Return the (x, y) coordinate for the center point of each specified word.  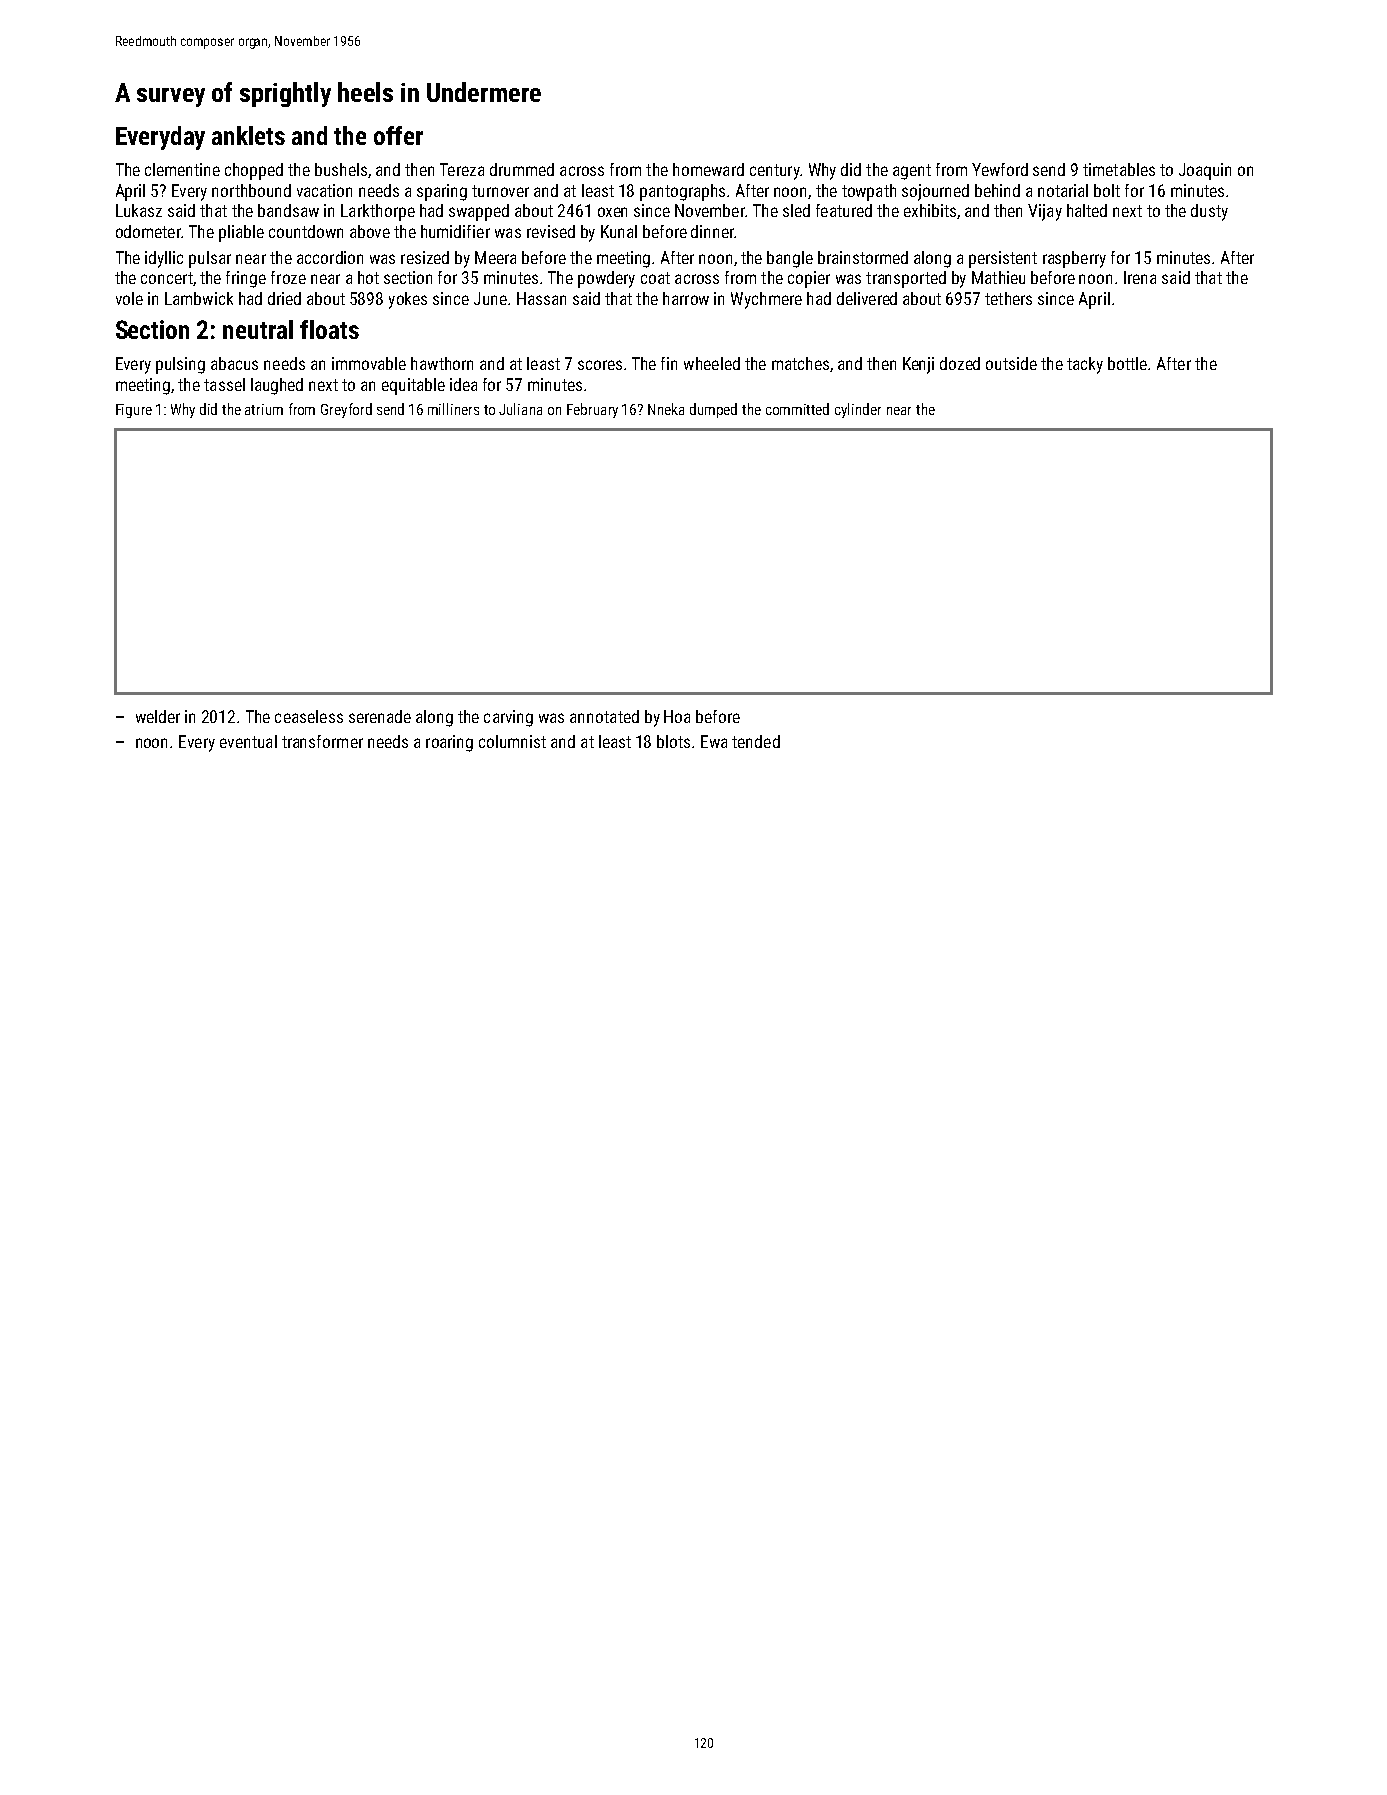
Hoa (677, 716)
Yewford (1000, 169)
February (592, 410)
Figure (134, 411)
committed (797, 409)
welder (158, 716)
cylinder (858, 410)
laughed (277, 386)
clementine (182, 169)
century (775, 172)
